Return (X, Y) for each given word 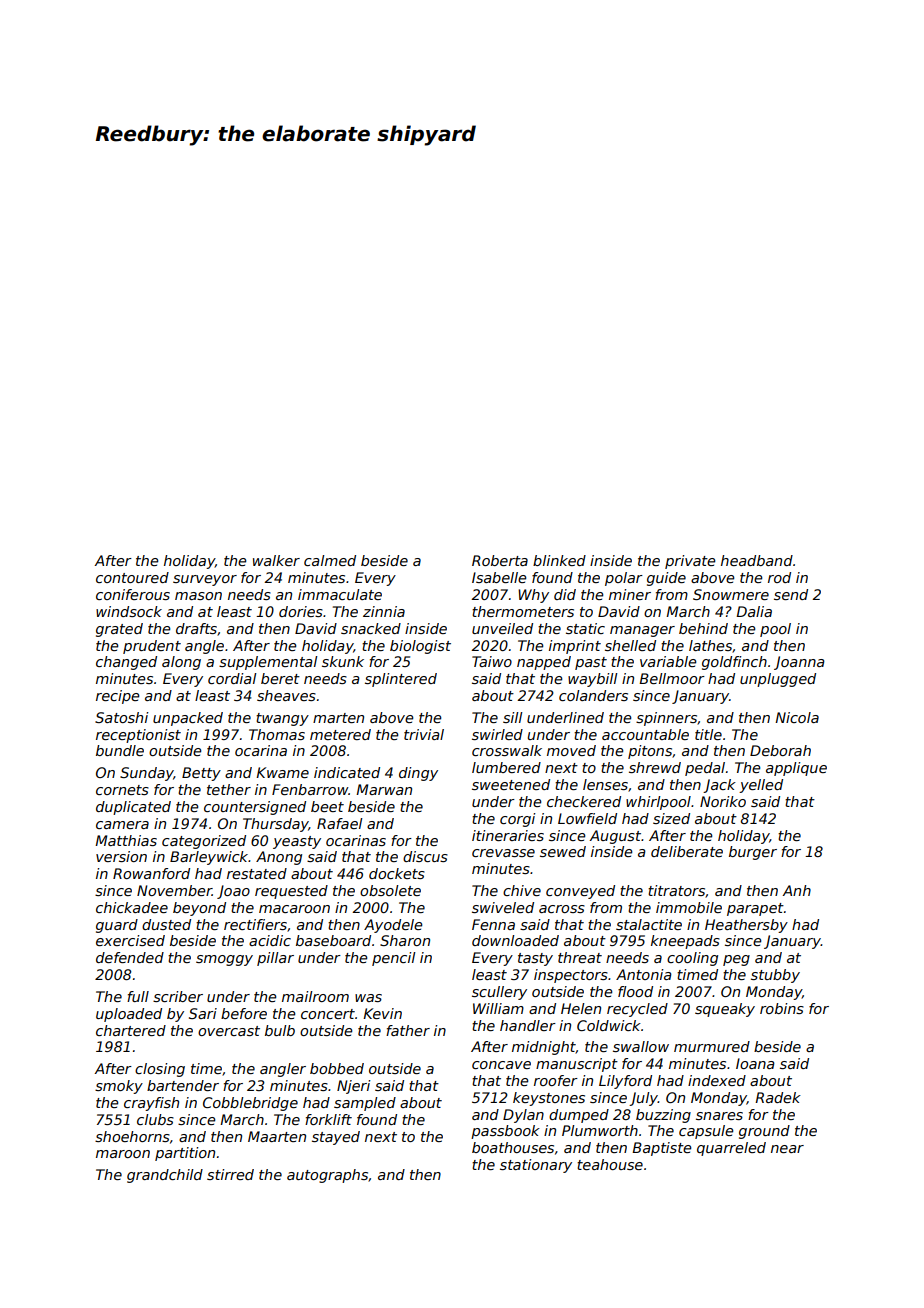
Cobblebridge (250, 1104)
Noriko (723, 801)
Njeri (353, 1087)
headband (757, 560)
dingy (418, 774)
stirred (230, 1174)
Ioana (755, 1063)
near (787, 1149)
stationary (536, 1166)
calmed (330, 560)
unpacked (188, 719)
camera (122, 825)
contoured (132, 577)
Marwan (384, 789)
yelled (761, 786)
